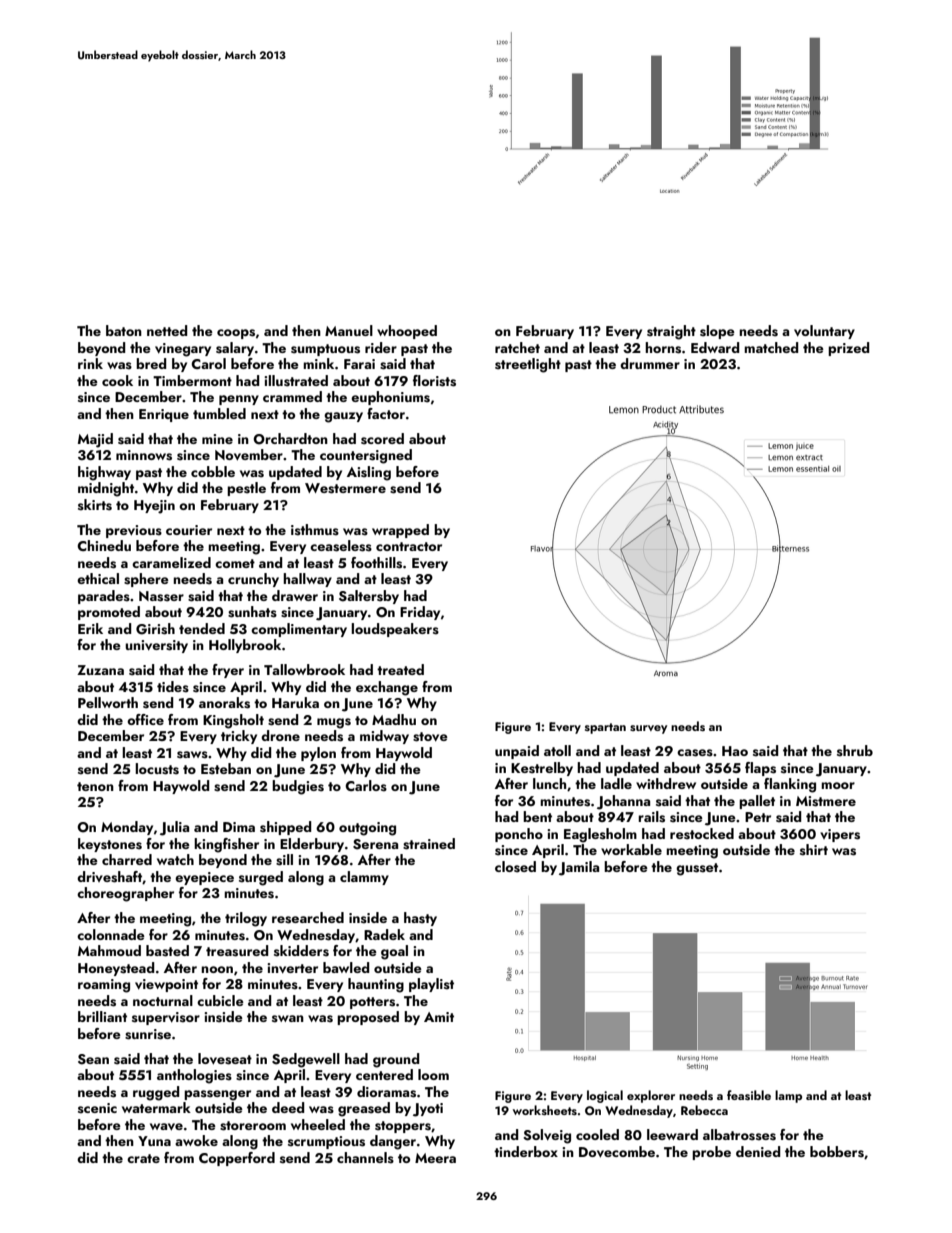 The width and height of the page is (952, 1233). I want to click on coops, so click(236, 334).
